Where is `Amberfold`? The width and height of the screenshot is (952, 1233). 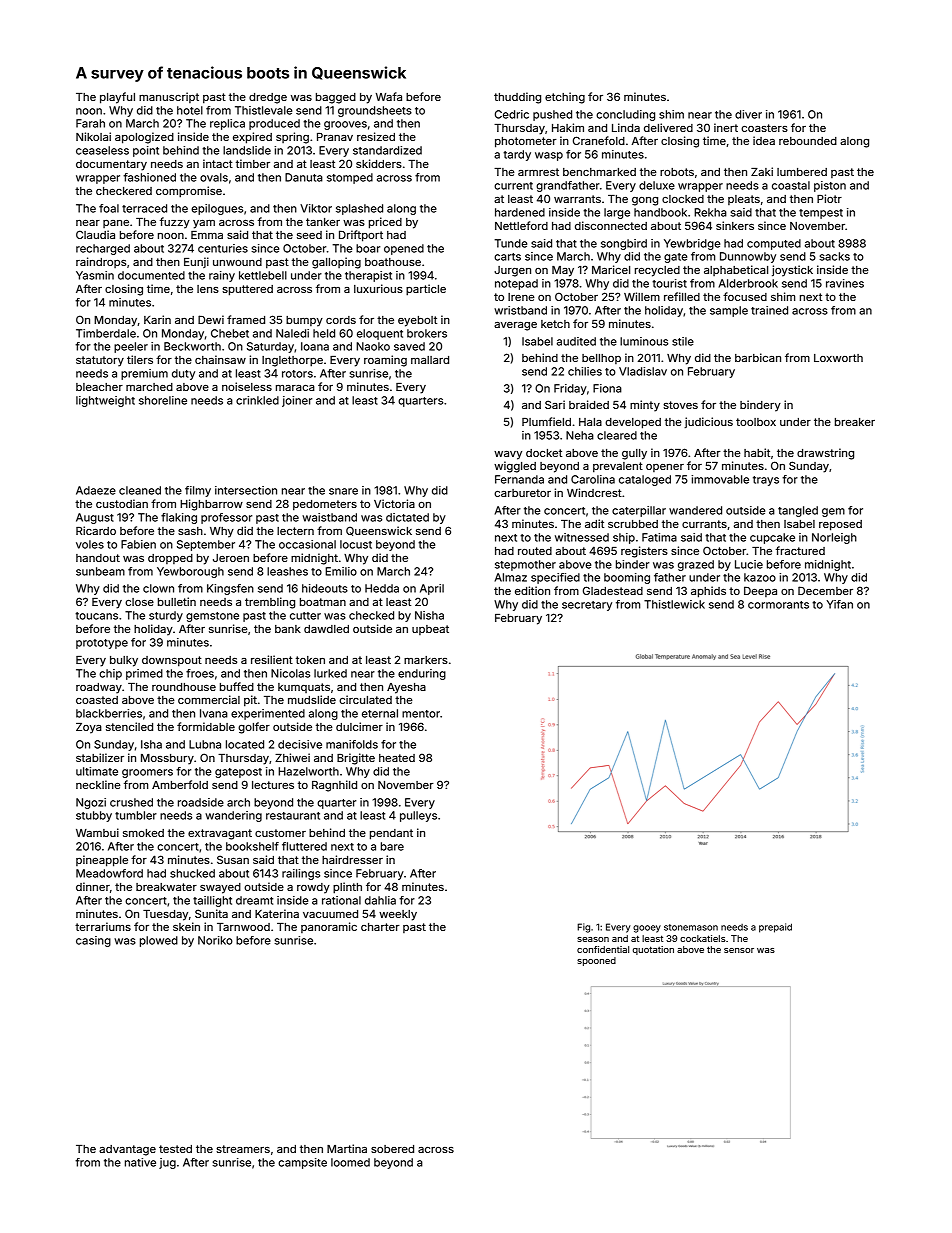 Amberfold is located at coordinates (180, 784).
